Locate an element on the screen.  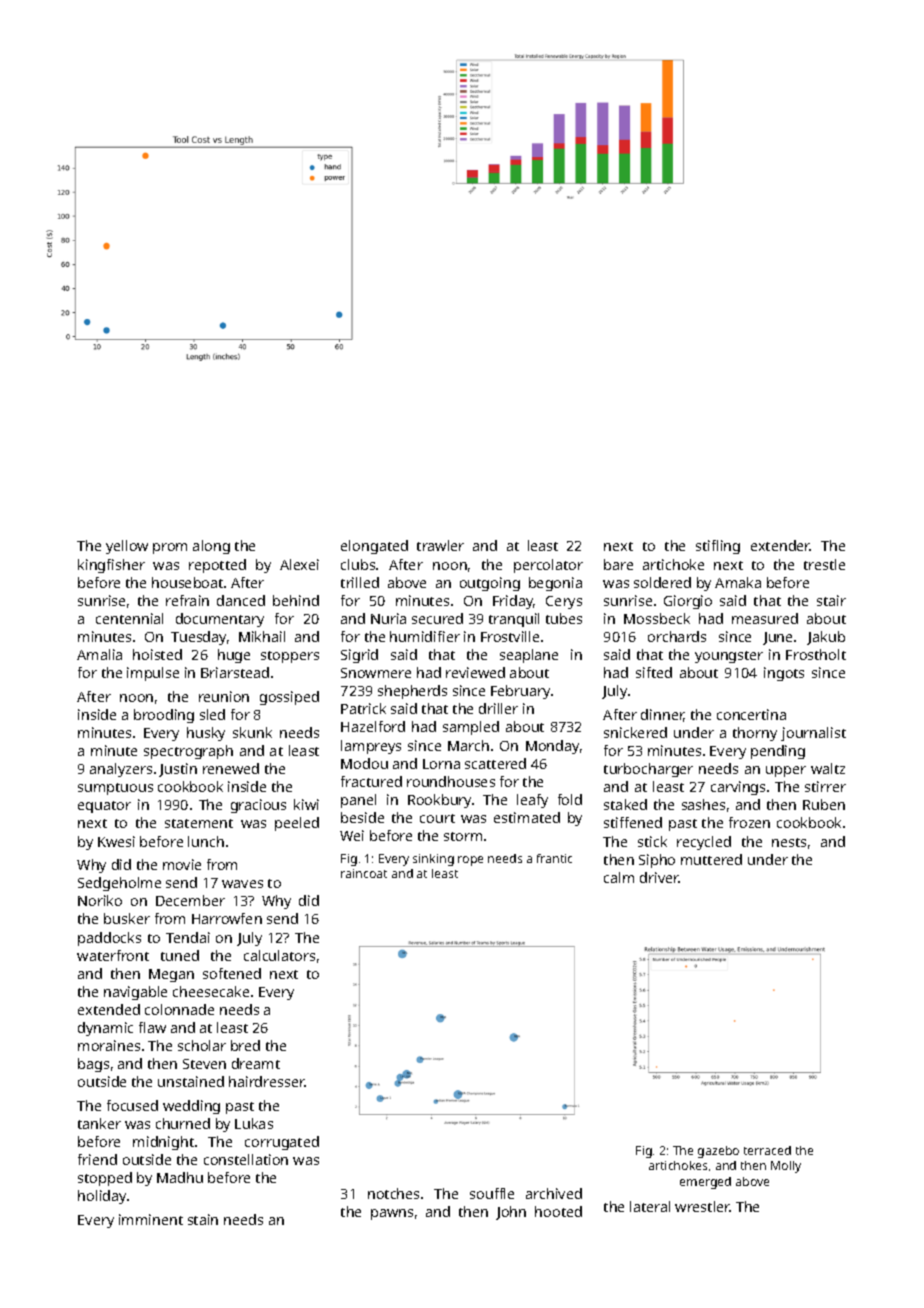
Hazelford is located at coordinates (373, 726).
